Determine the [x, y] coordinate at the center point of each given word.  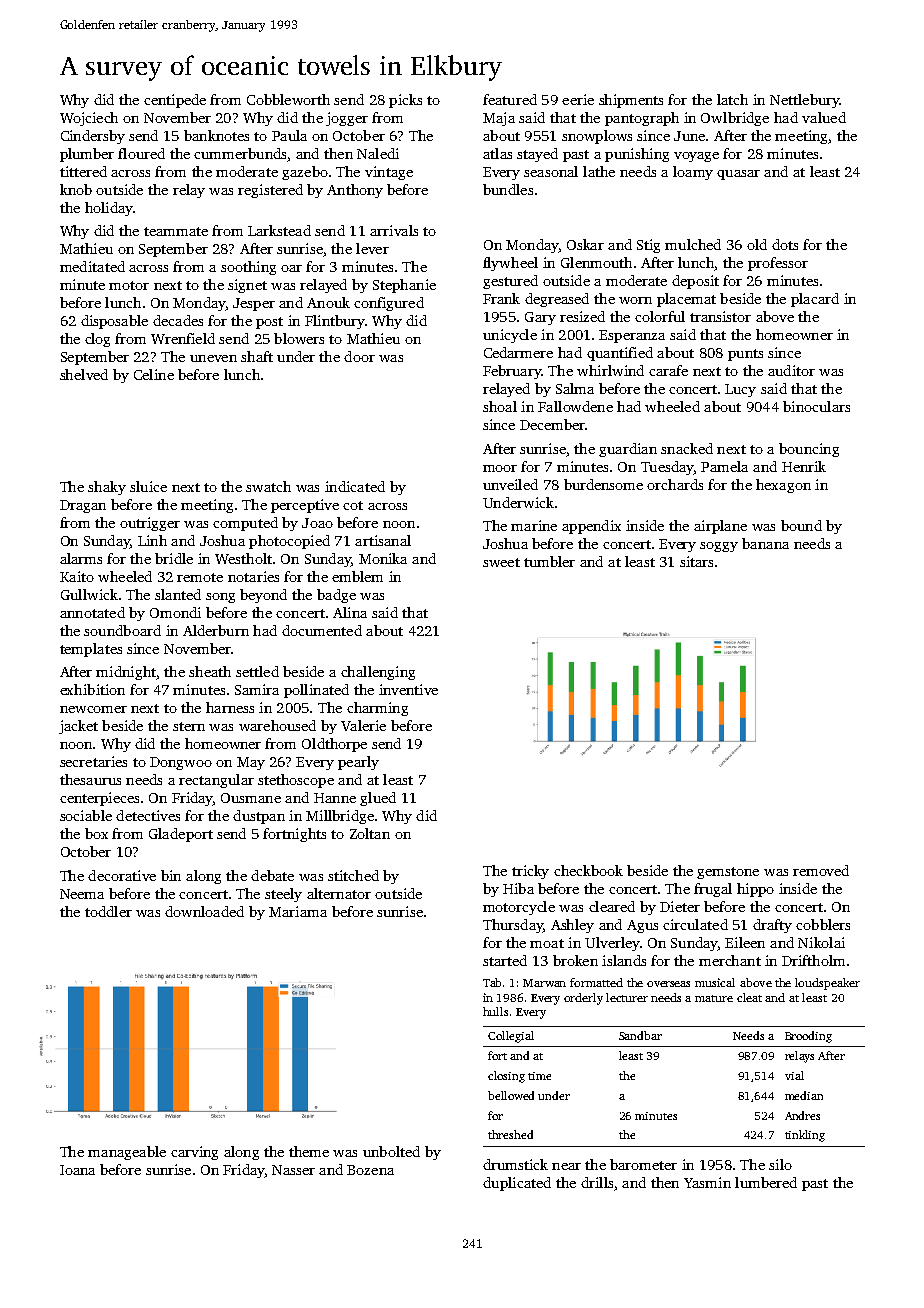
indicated [355, 486]
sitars [696, 561]
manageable [127, 1153]
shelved [84, 374]
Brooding [808, 1037]
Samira [257, 689]
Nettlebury [804, 101]
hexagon [783, 486]
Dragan [83, 506]
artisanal [383, 540]
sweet [501, 562]
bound [801, 525]
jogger [347, 119]
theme [309, 1151]
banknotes [216, 135]
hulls [495, 1011]
